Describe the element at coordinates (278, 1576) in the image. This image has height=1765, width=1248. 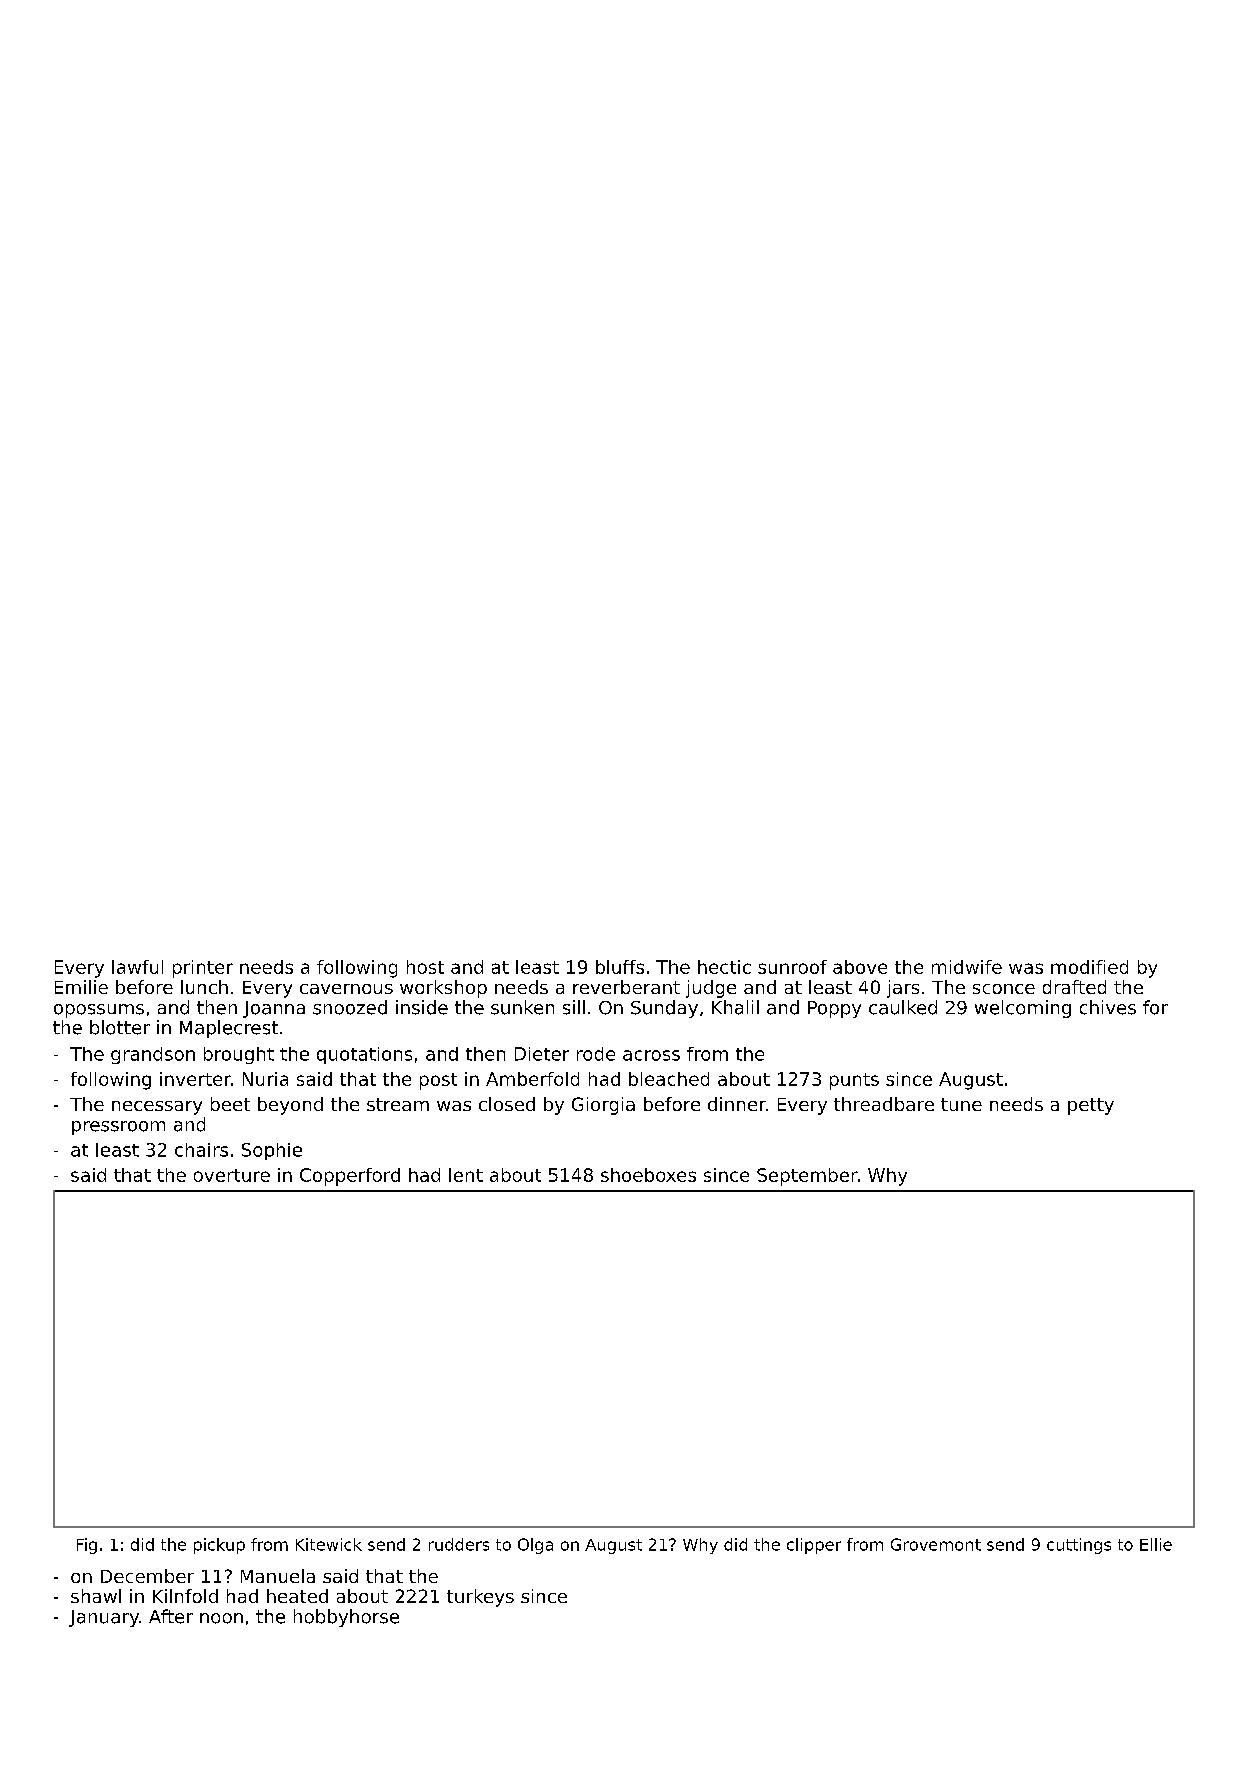
I see `Manuela` at that location.
